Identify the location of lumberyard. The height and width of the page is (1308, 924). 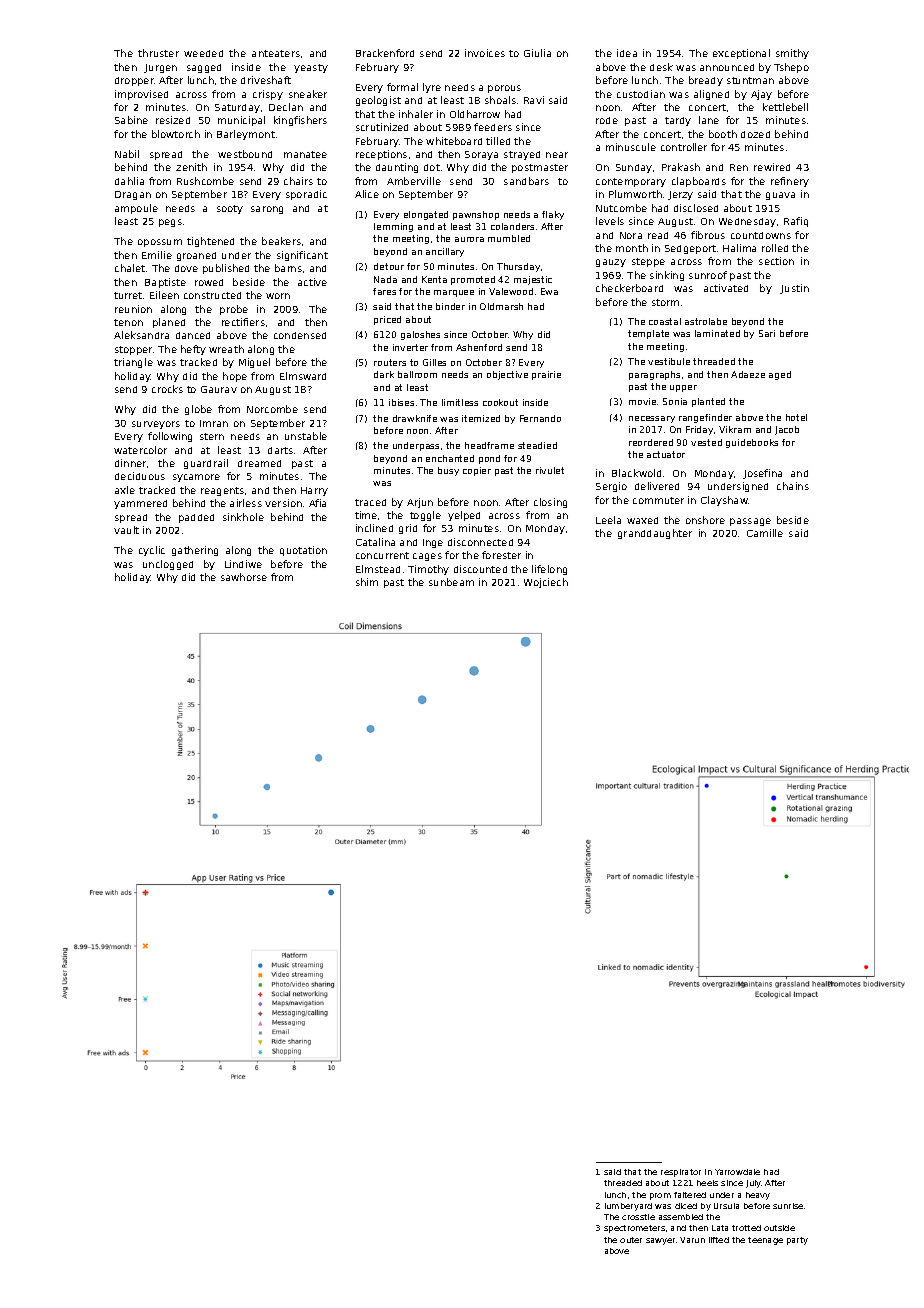
(628, 1207).
